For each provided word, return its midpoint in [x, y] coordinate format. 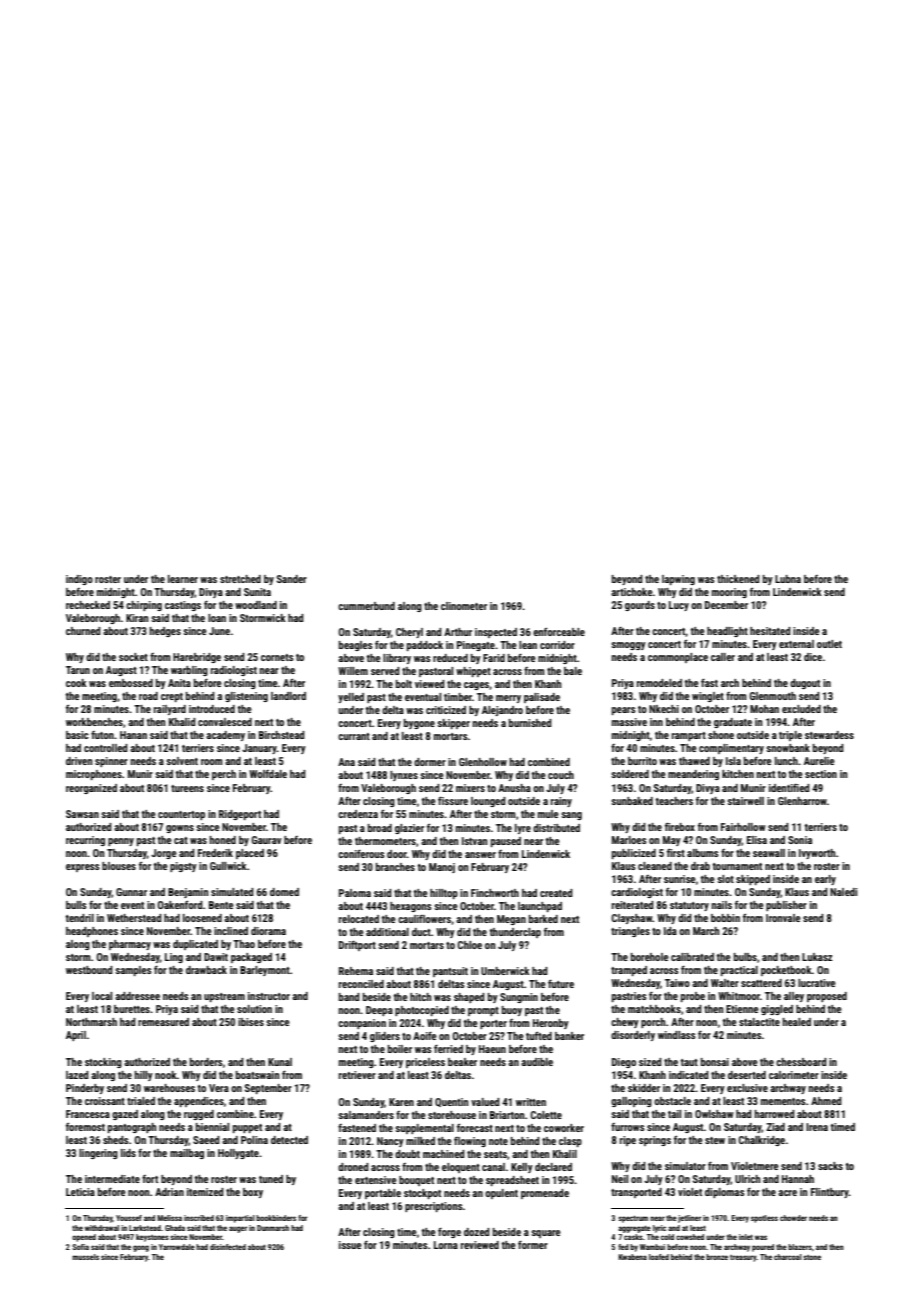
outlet [829, 644]
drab [700, 866]
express [83, 868]
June [219, 631]
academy [225, 736]
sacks [830, 1166]
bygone [419, 724]
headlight [727, 632]
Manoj [442, 868]
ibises [251, 1022]
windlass [677, 1035]
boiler [400, 1049]
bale [573, 671]
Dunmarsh [273, 1228]
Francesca [88, 1114]
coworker [564, 1128]
